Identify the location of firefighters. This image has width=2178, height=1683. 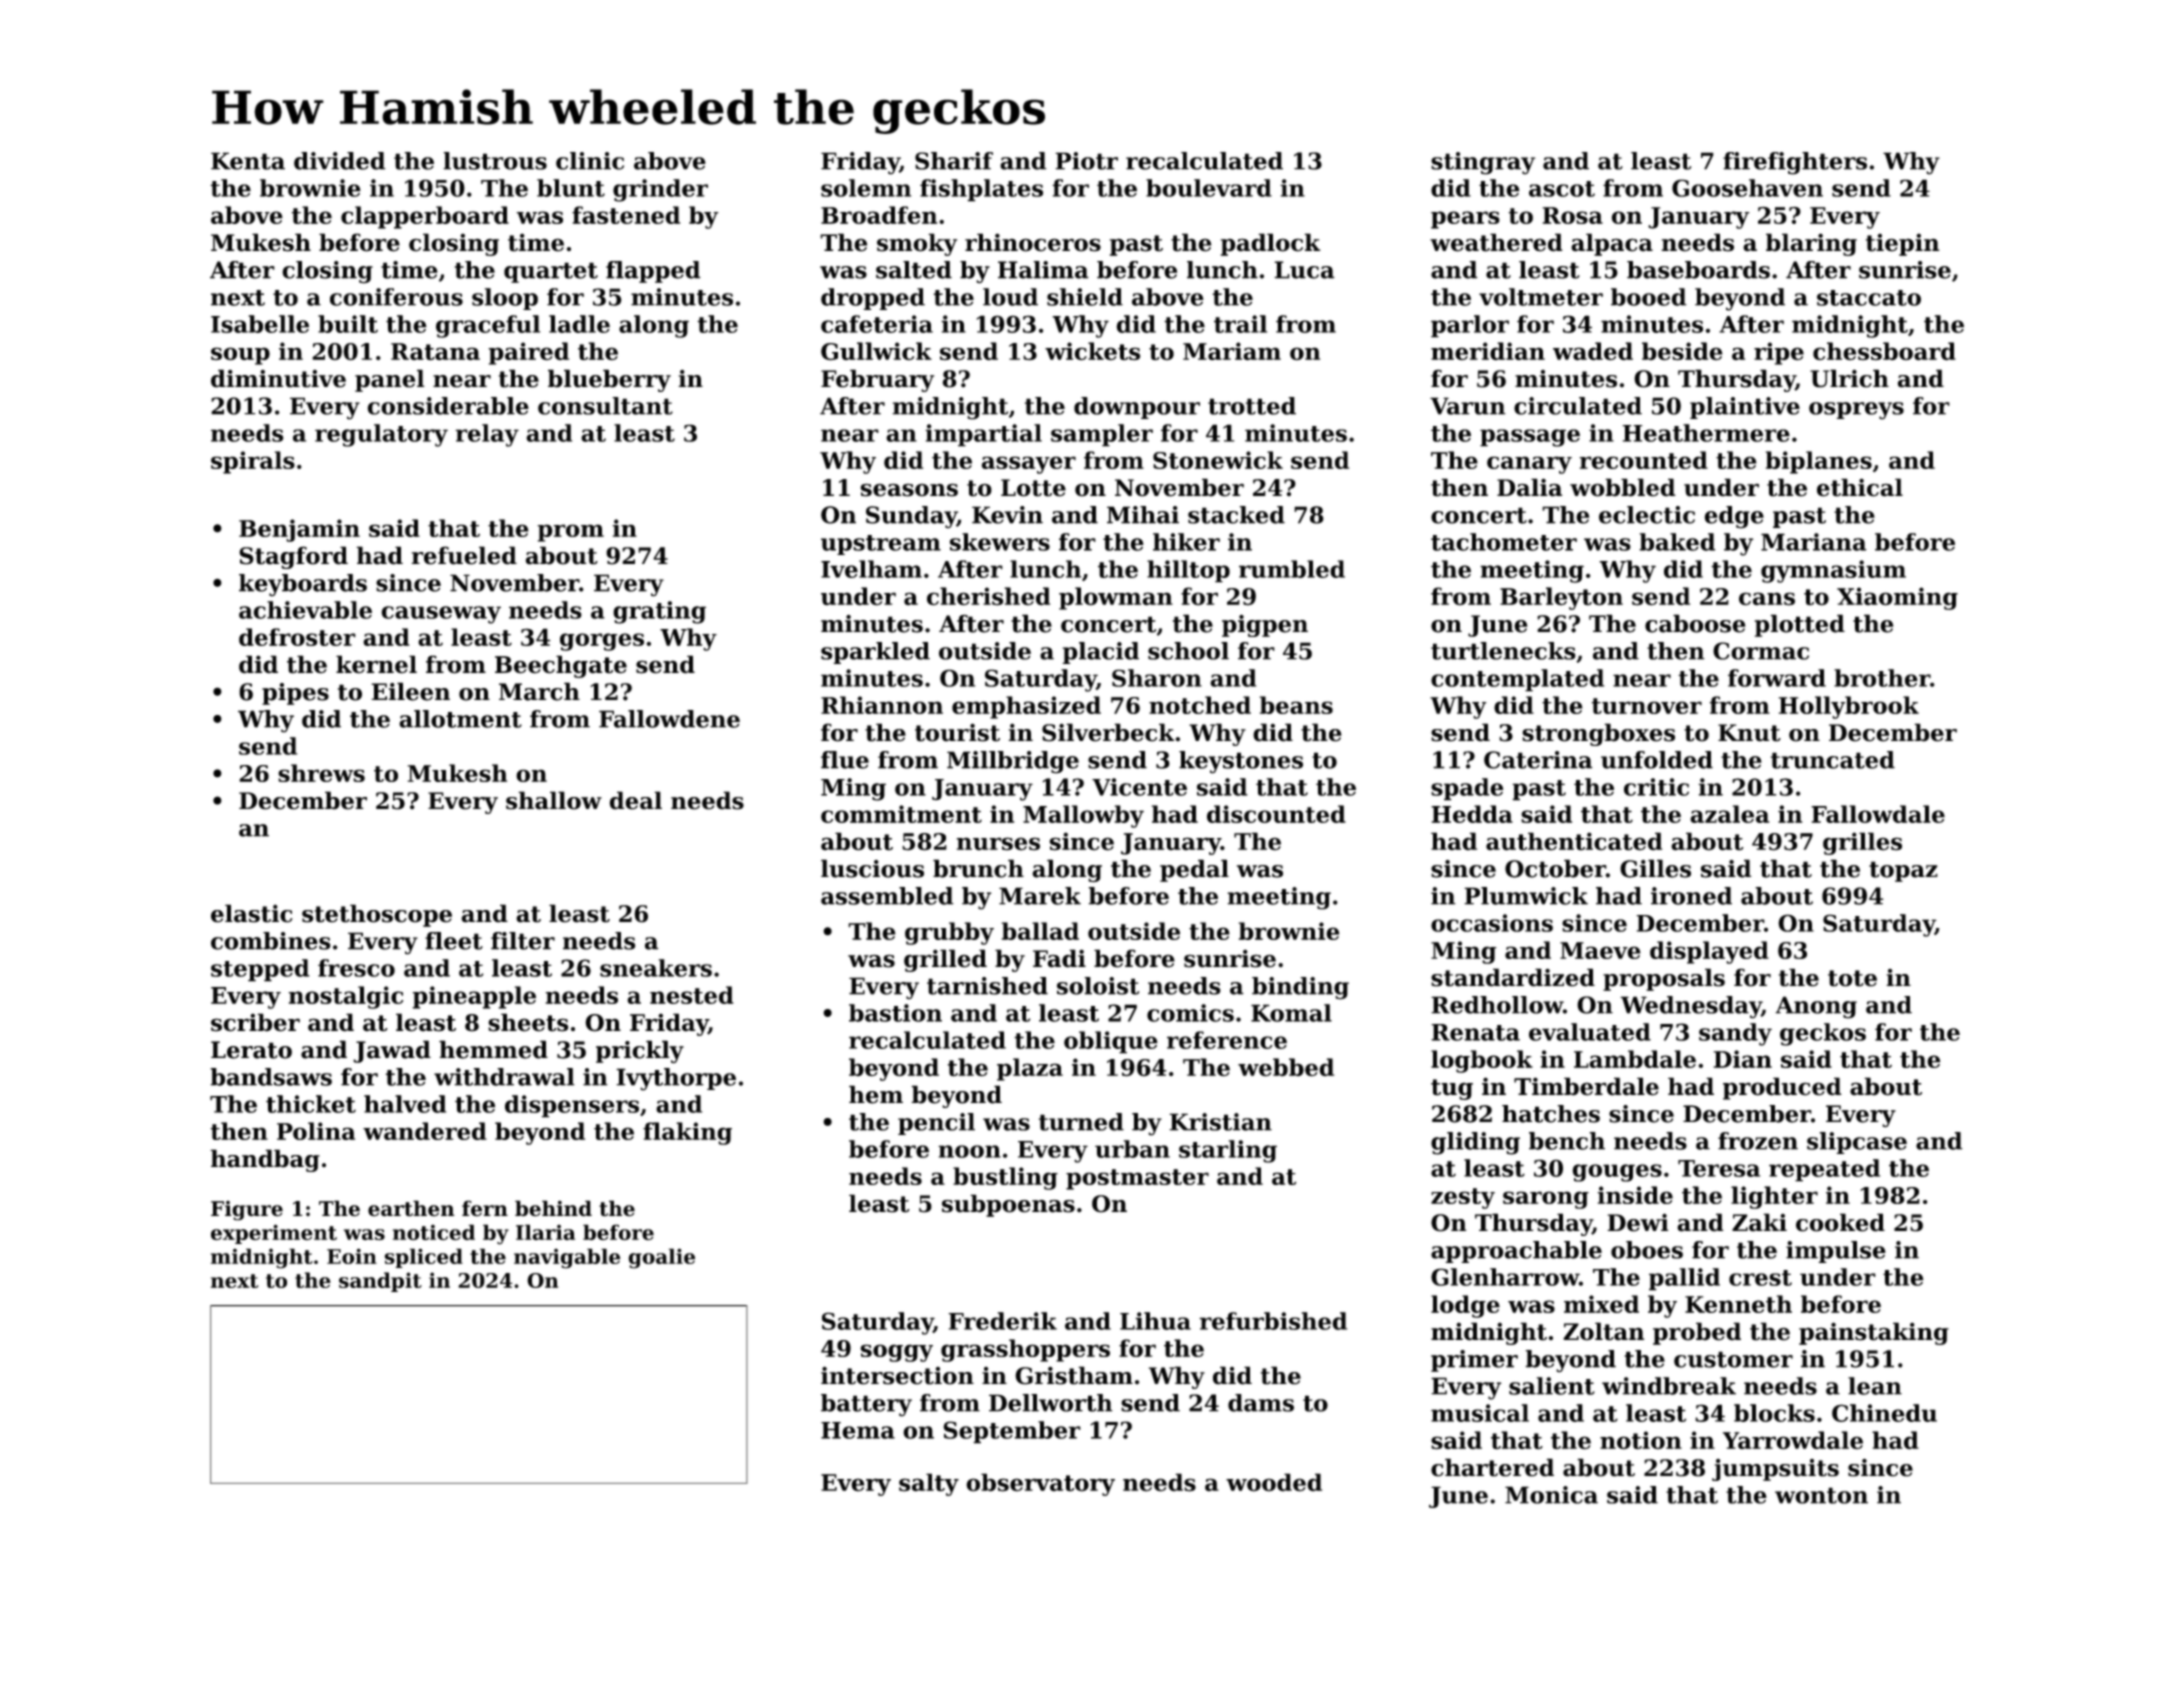
(1795, 163).
